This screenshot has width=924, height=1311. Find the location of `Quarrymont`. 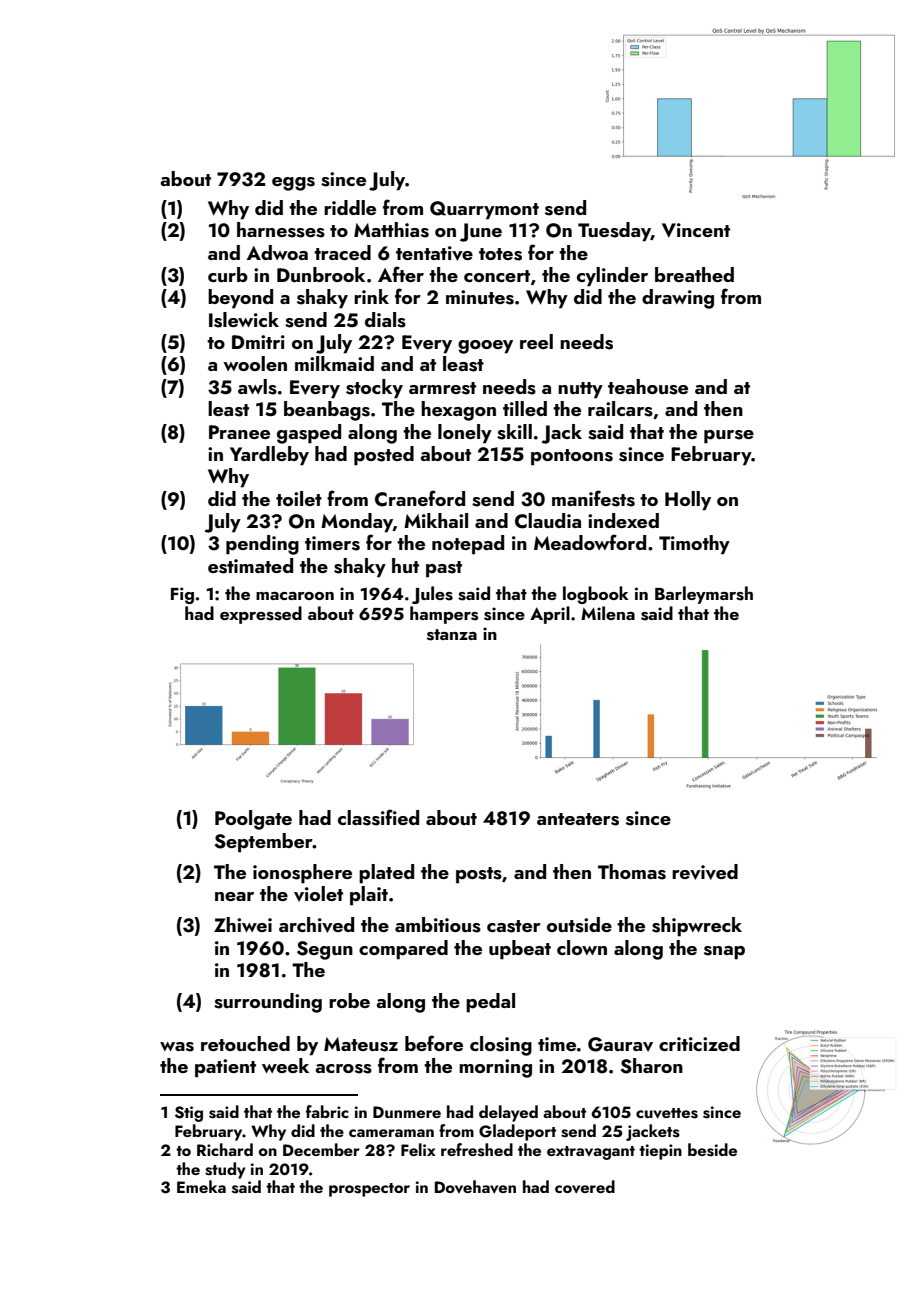

Quarrymont is located at coordinates (484, 210).
